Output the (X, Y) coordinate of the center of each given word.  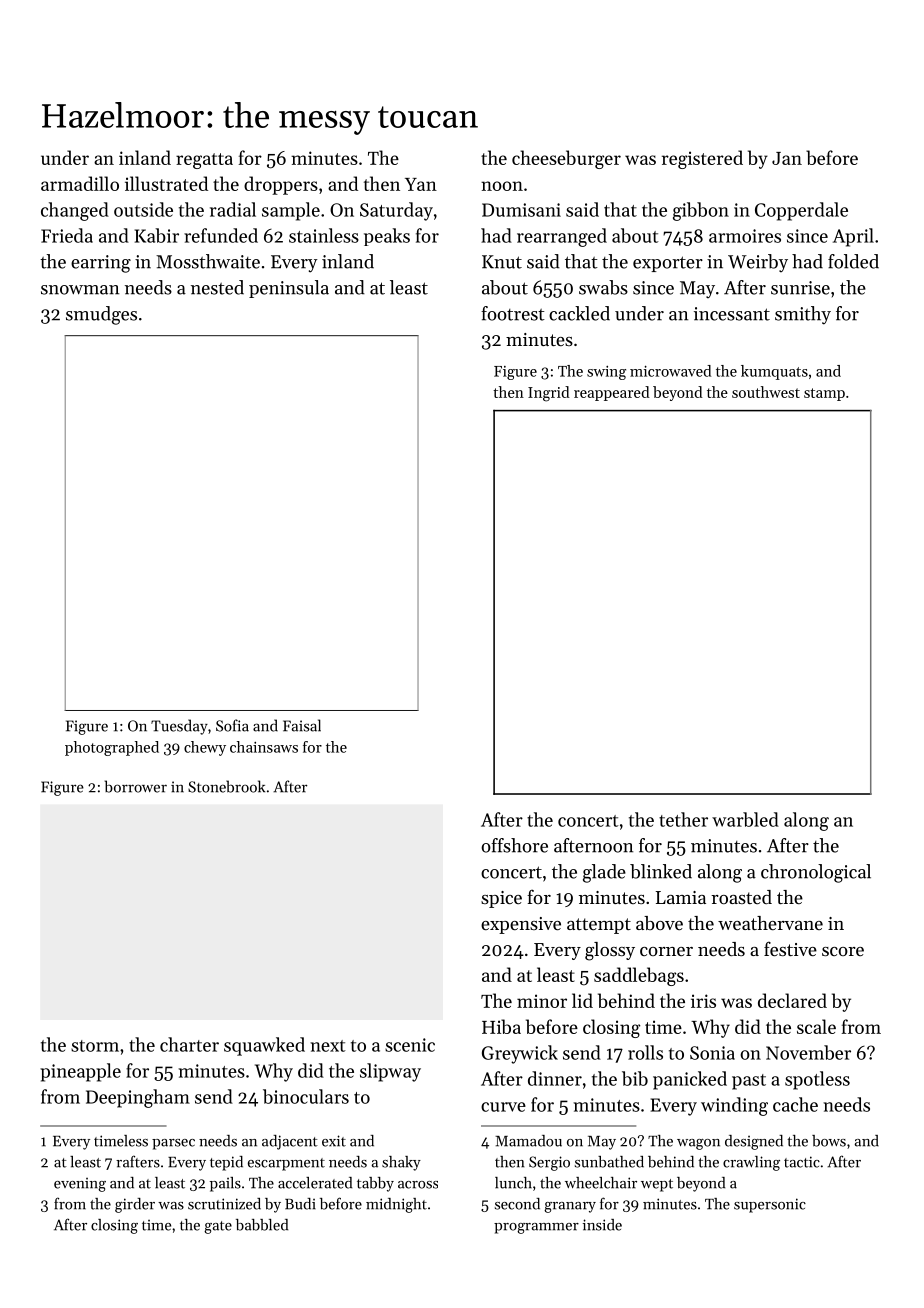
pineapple (80, 1072)
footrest (513, 313)
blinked (661, 871)
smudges (101, 315)
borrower (136, 786)
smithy (803, 315)
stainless (324, 235)
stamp (824, 394)
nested (217, 287)
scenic (410, 1045)
